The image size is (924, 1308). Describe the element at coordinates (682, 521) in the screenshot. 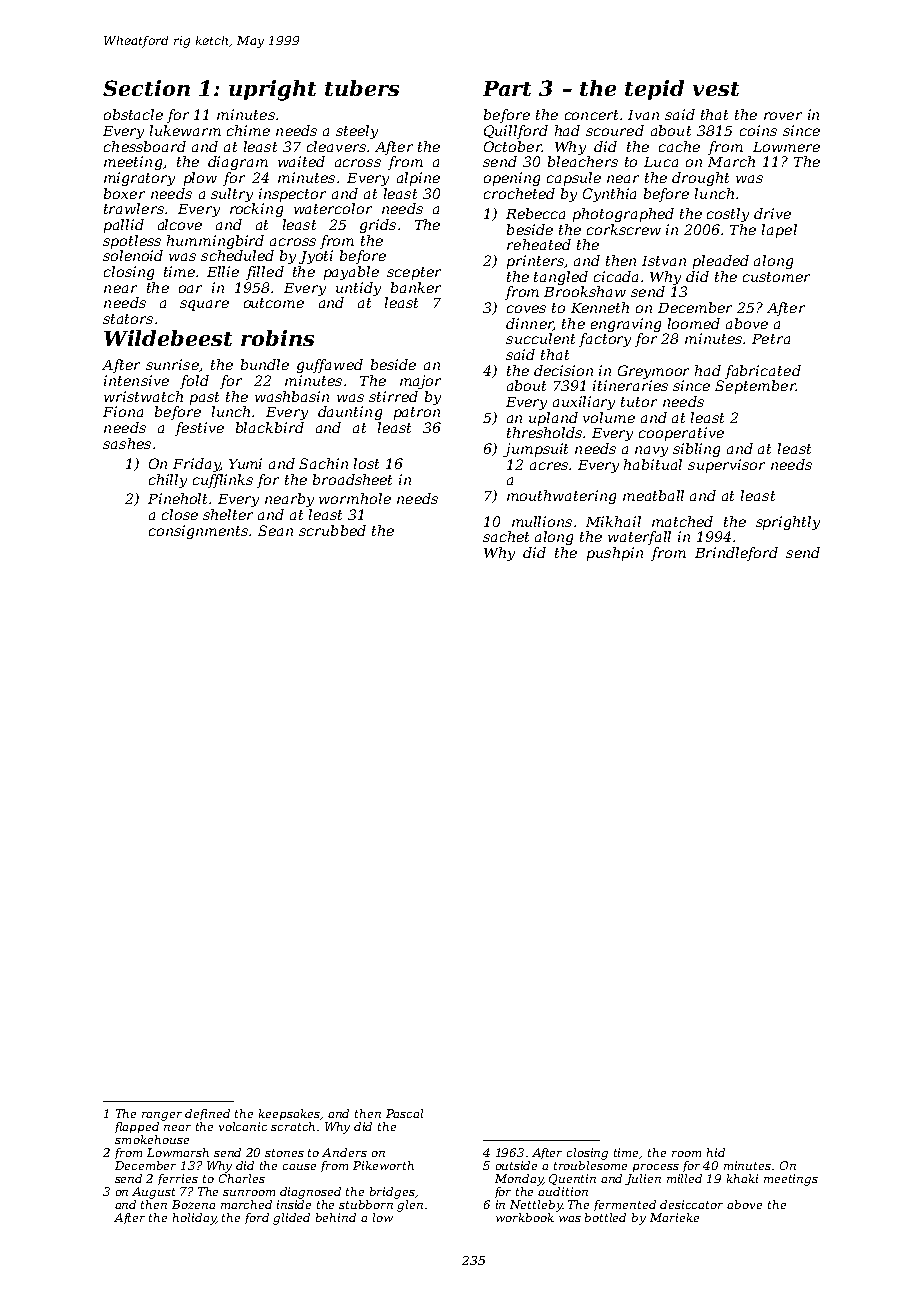

I see `matched` at that location.
